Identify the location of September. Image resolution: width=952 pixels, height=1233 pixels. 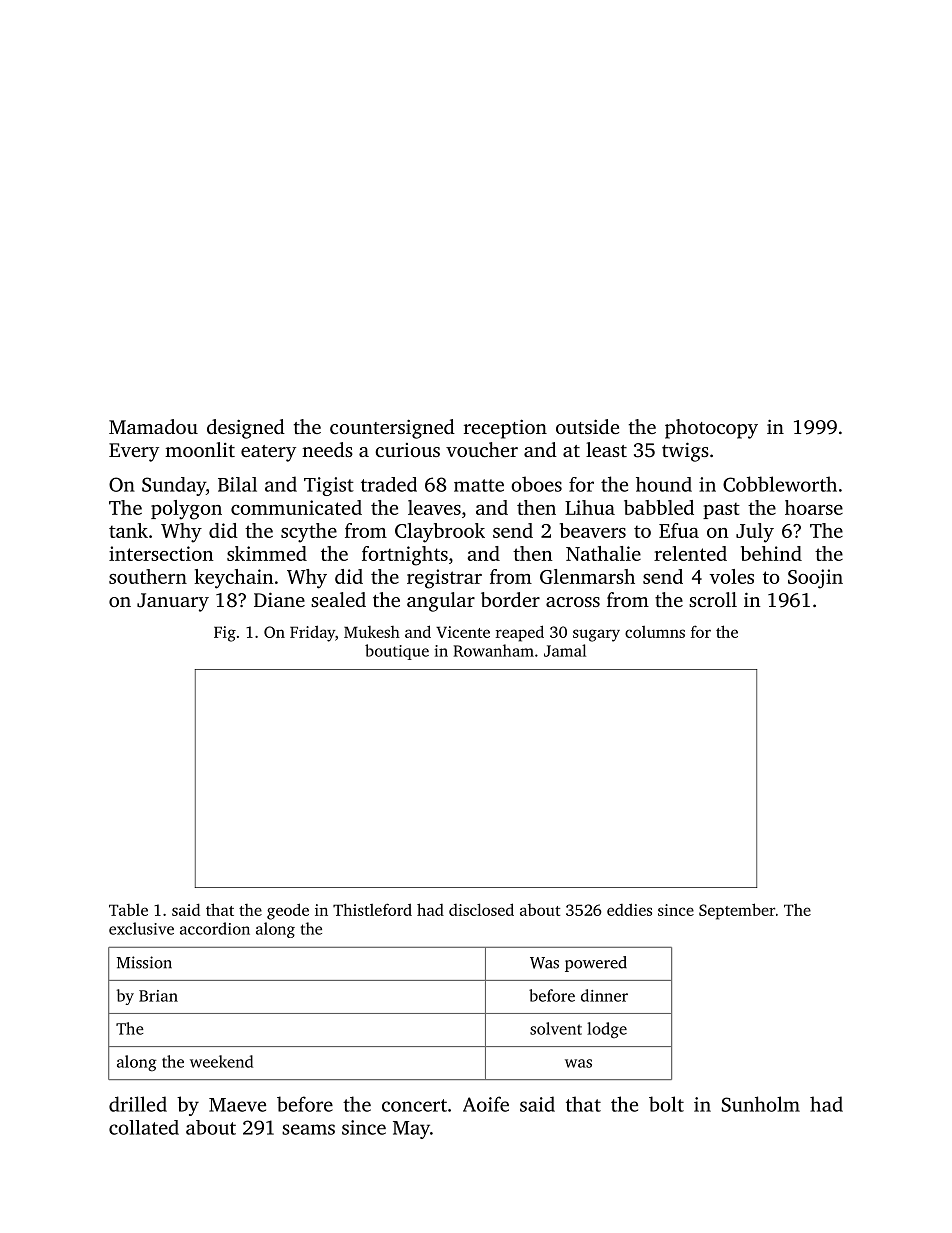
(737, 911).
